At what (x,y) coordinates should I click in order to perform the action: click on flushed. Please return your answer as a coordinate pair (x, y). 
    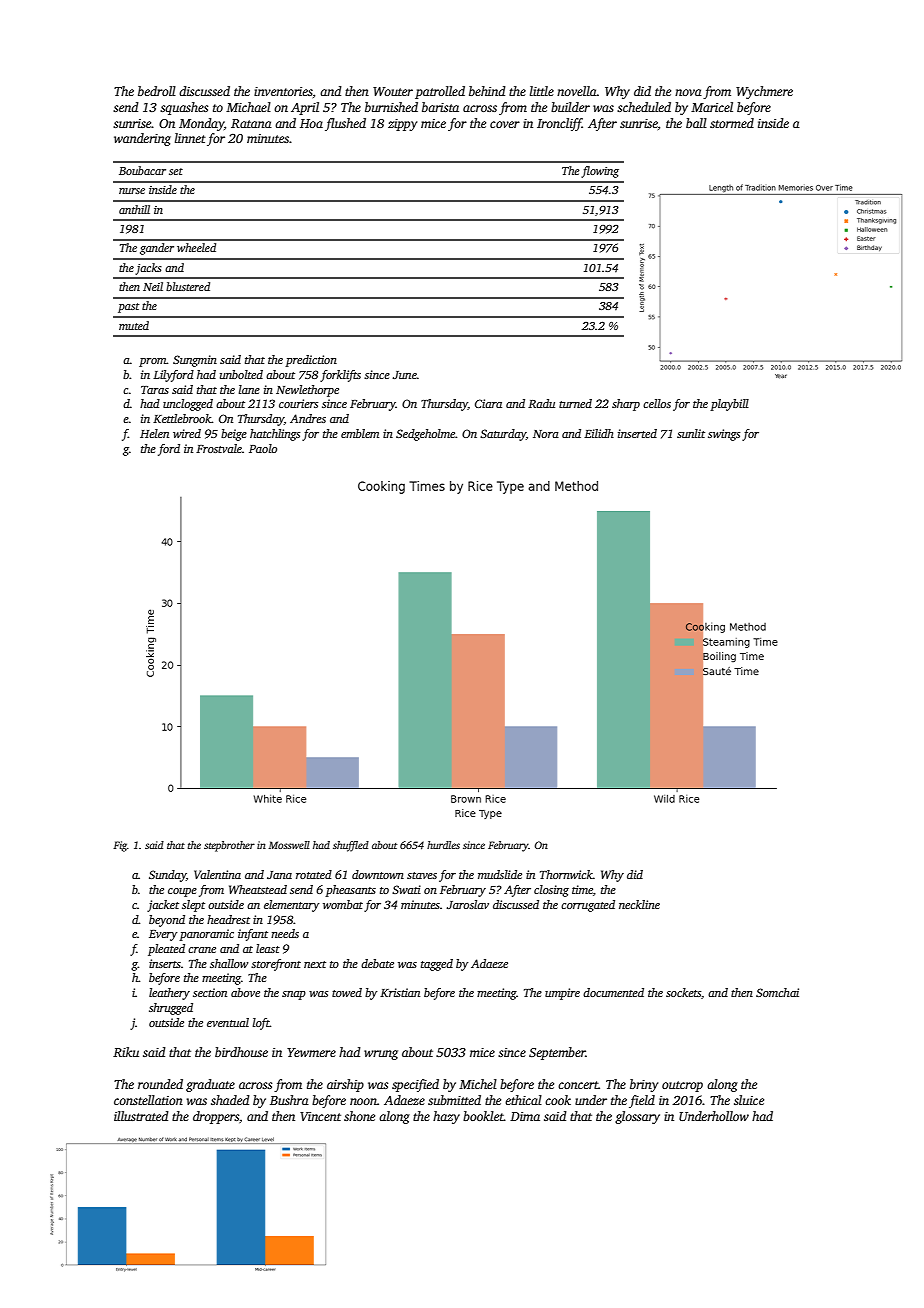
    Looking at the image, I should click on (345, 124).
